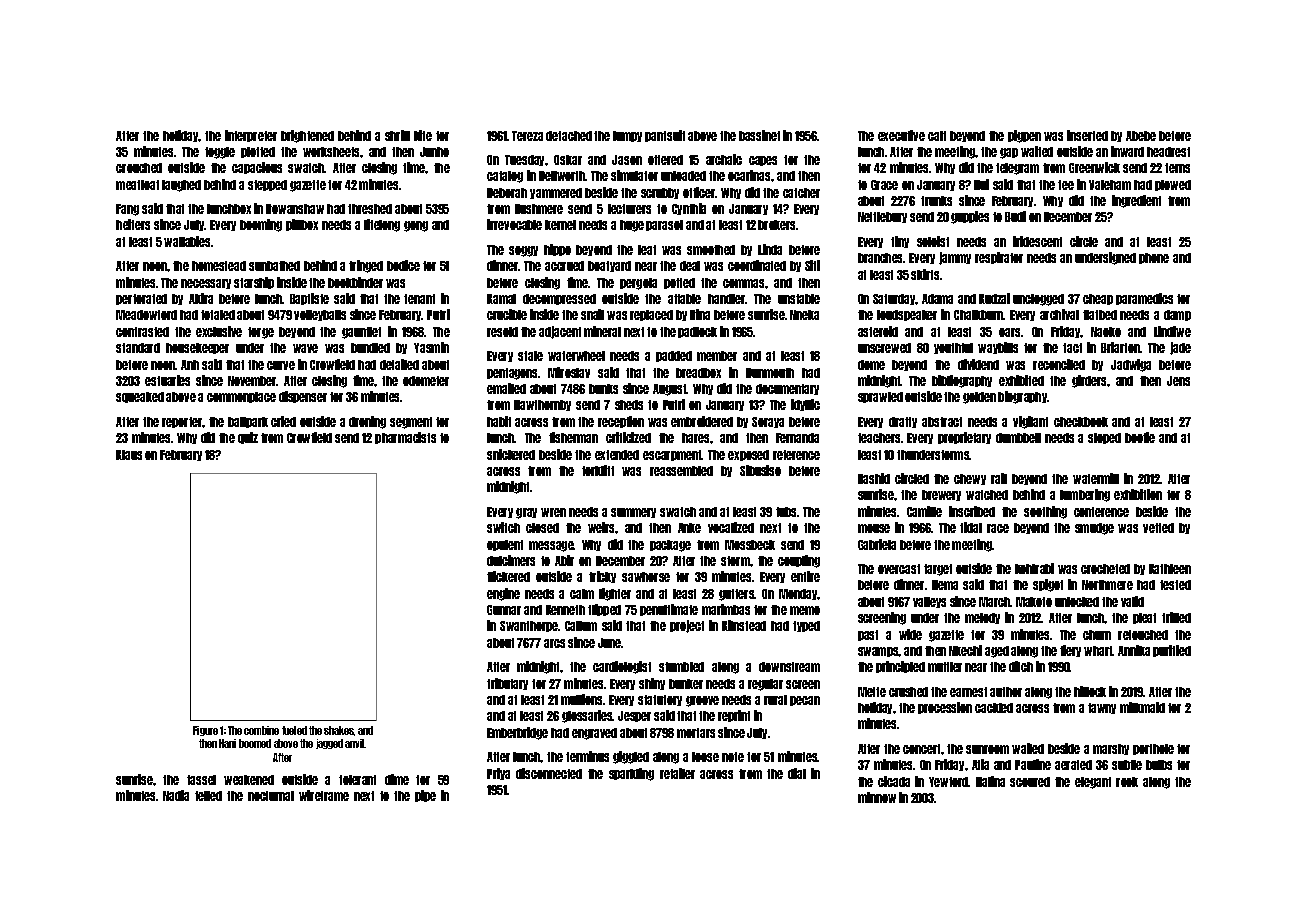  What do you see at coordinates (176, 795) in the screenshot?
I see `Nadia` at bounding box center [176, 795].
